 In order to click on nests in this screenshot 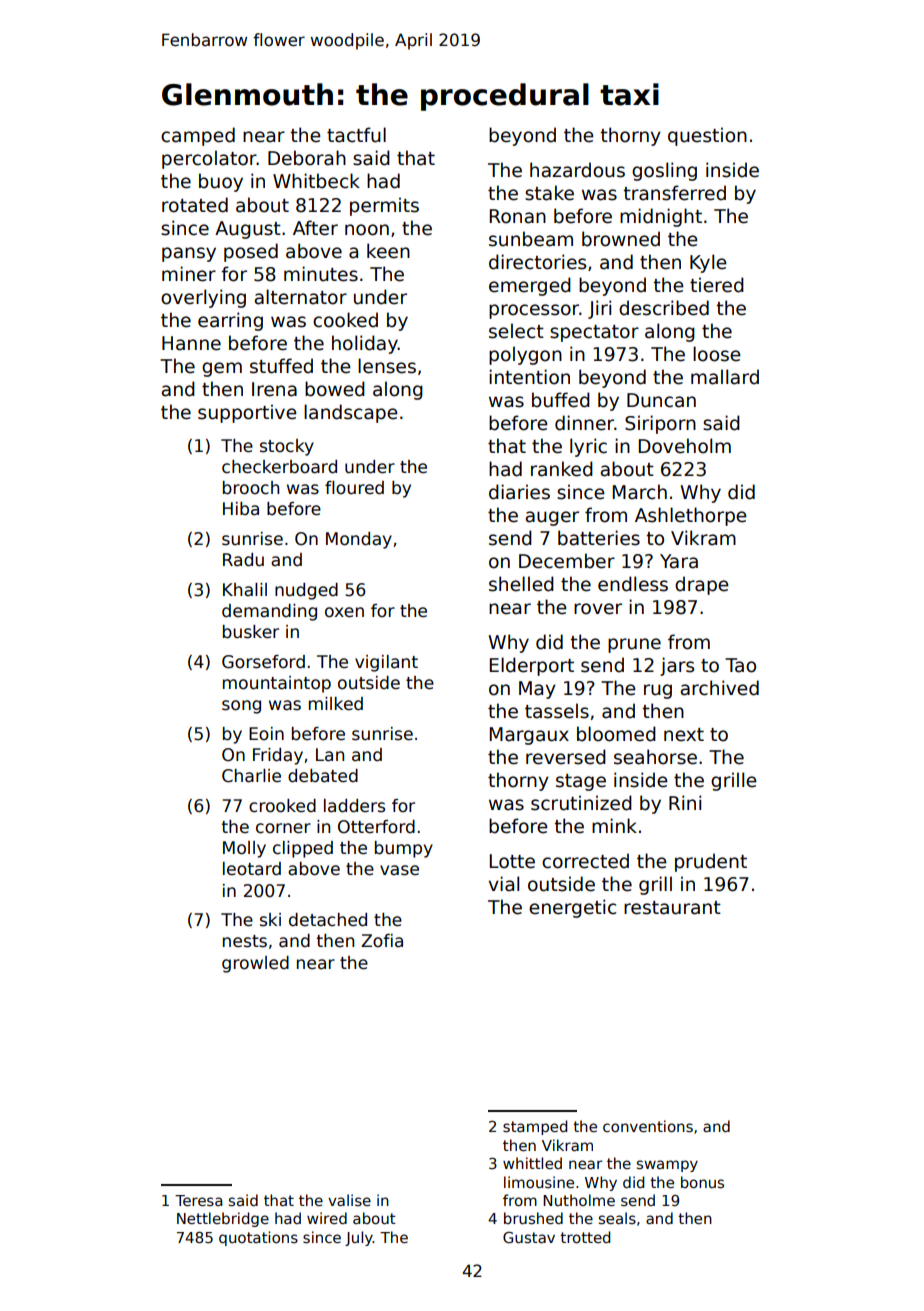, I will do `click(245, 941)`.
